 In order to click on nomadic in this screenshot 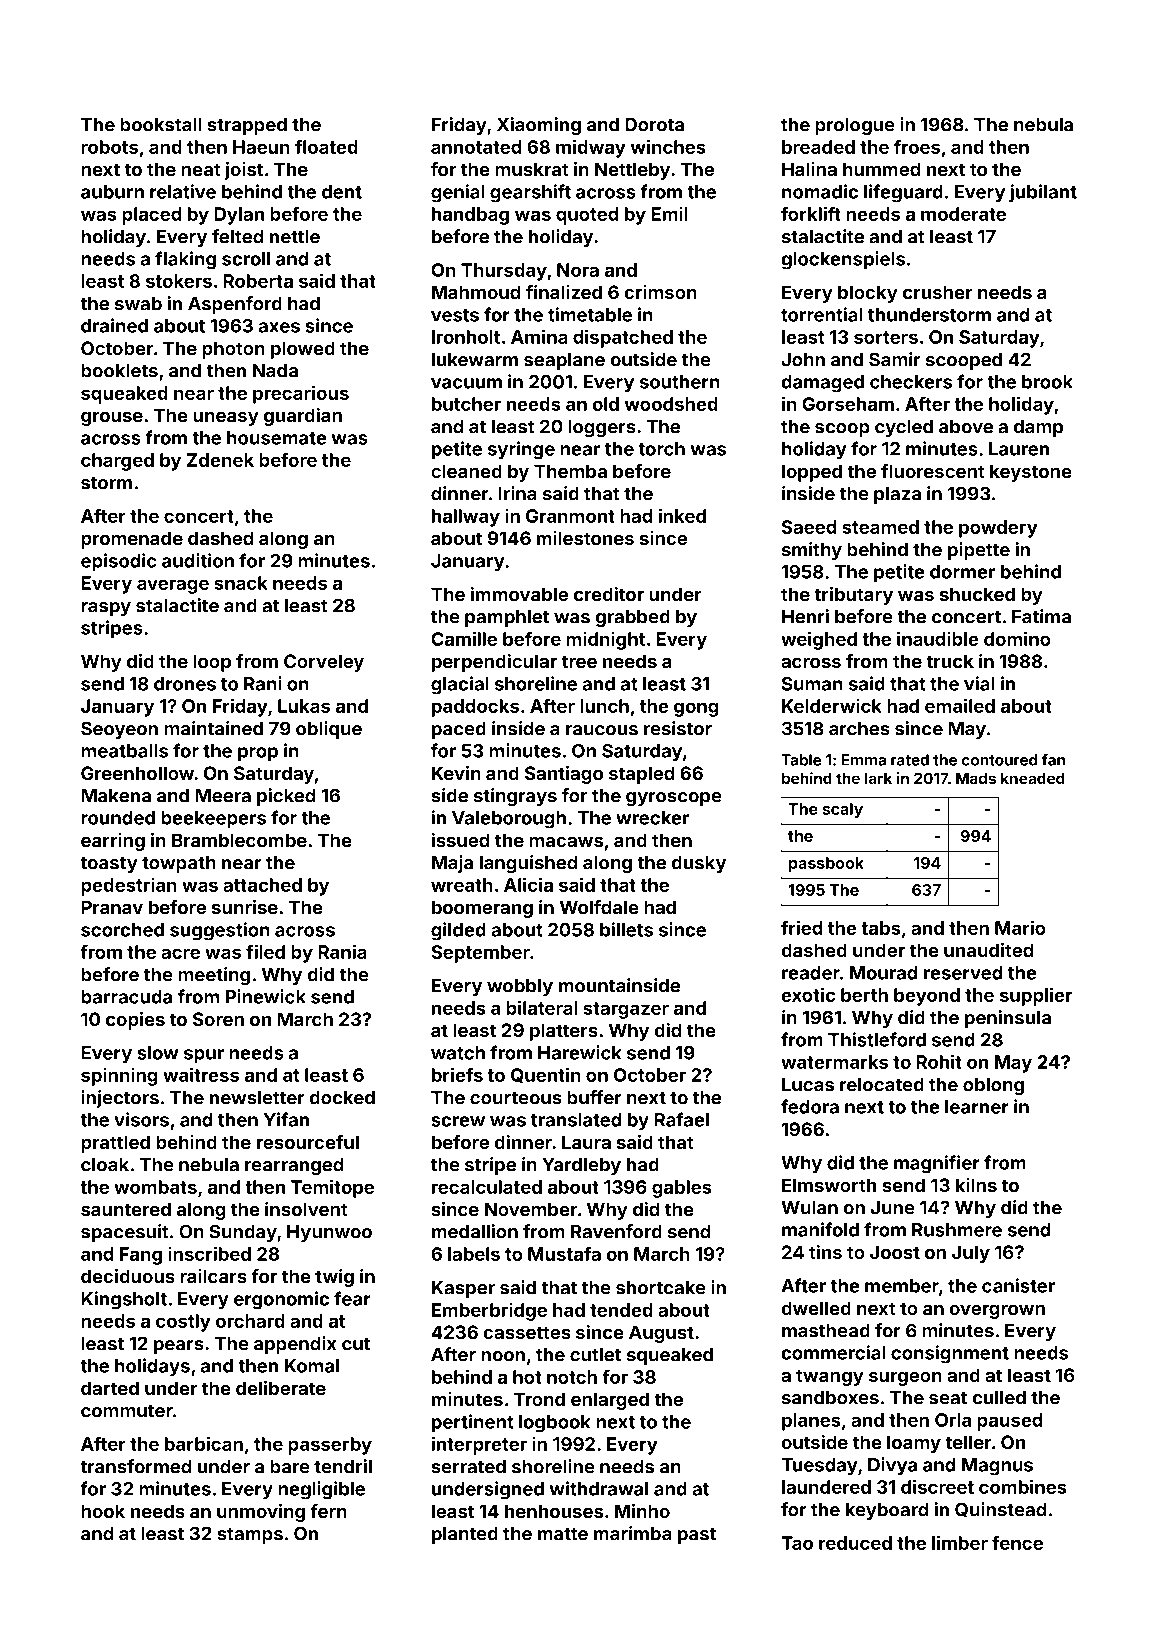, I will do `click(820, 191)`.
